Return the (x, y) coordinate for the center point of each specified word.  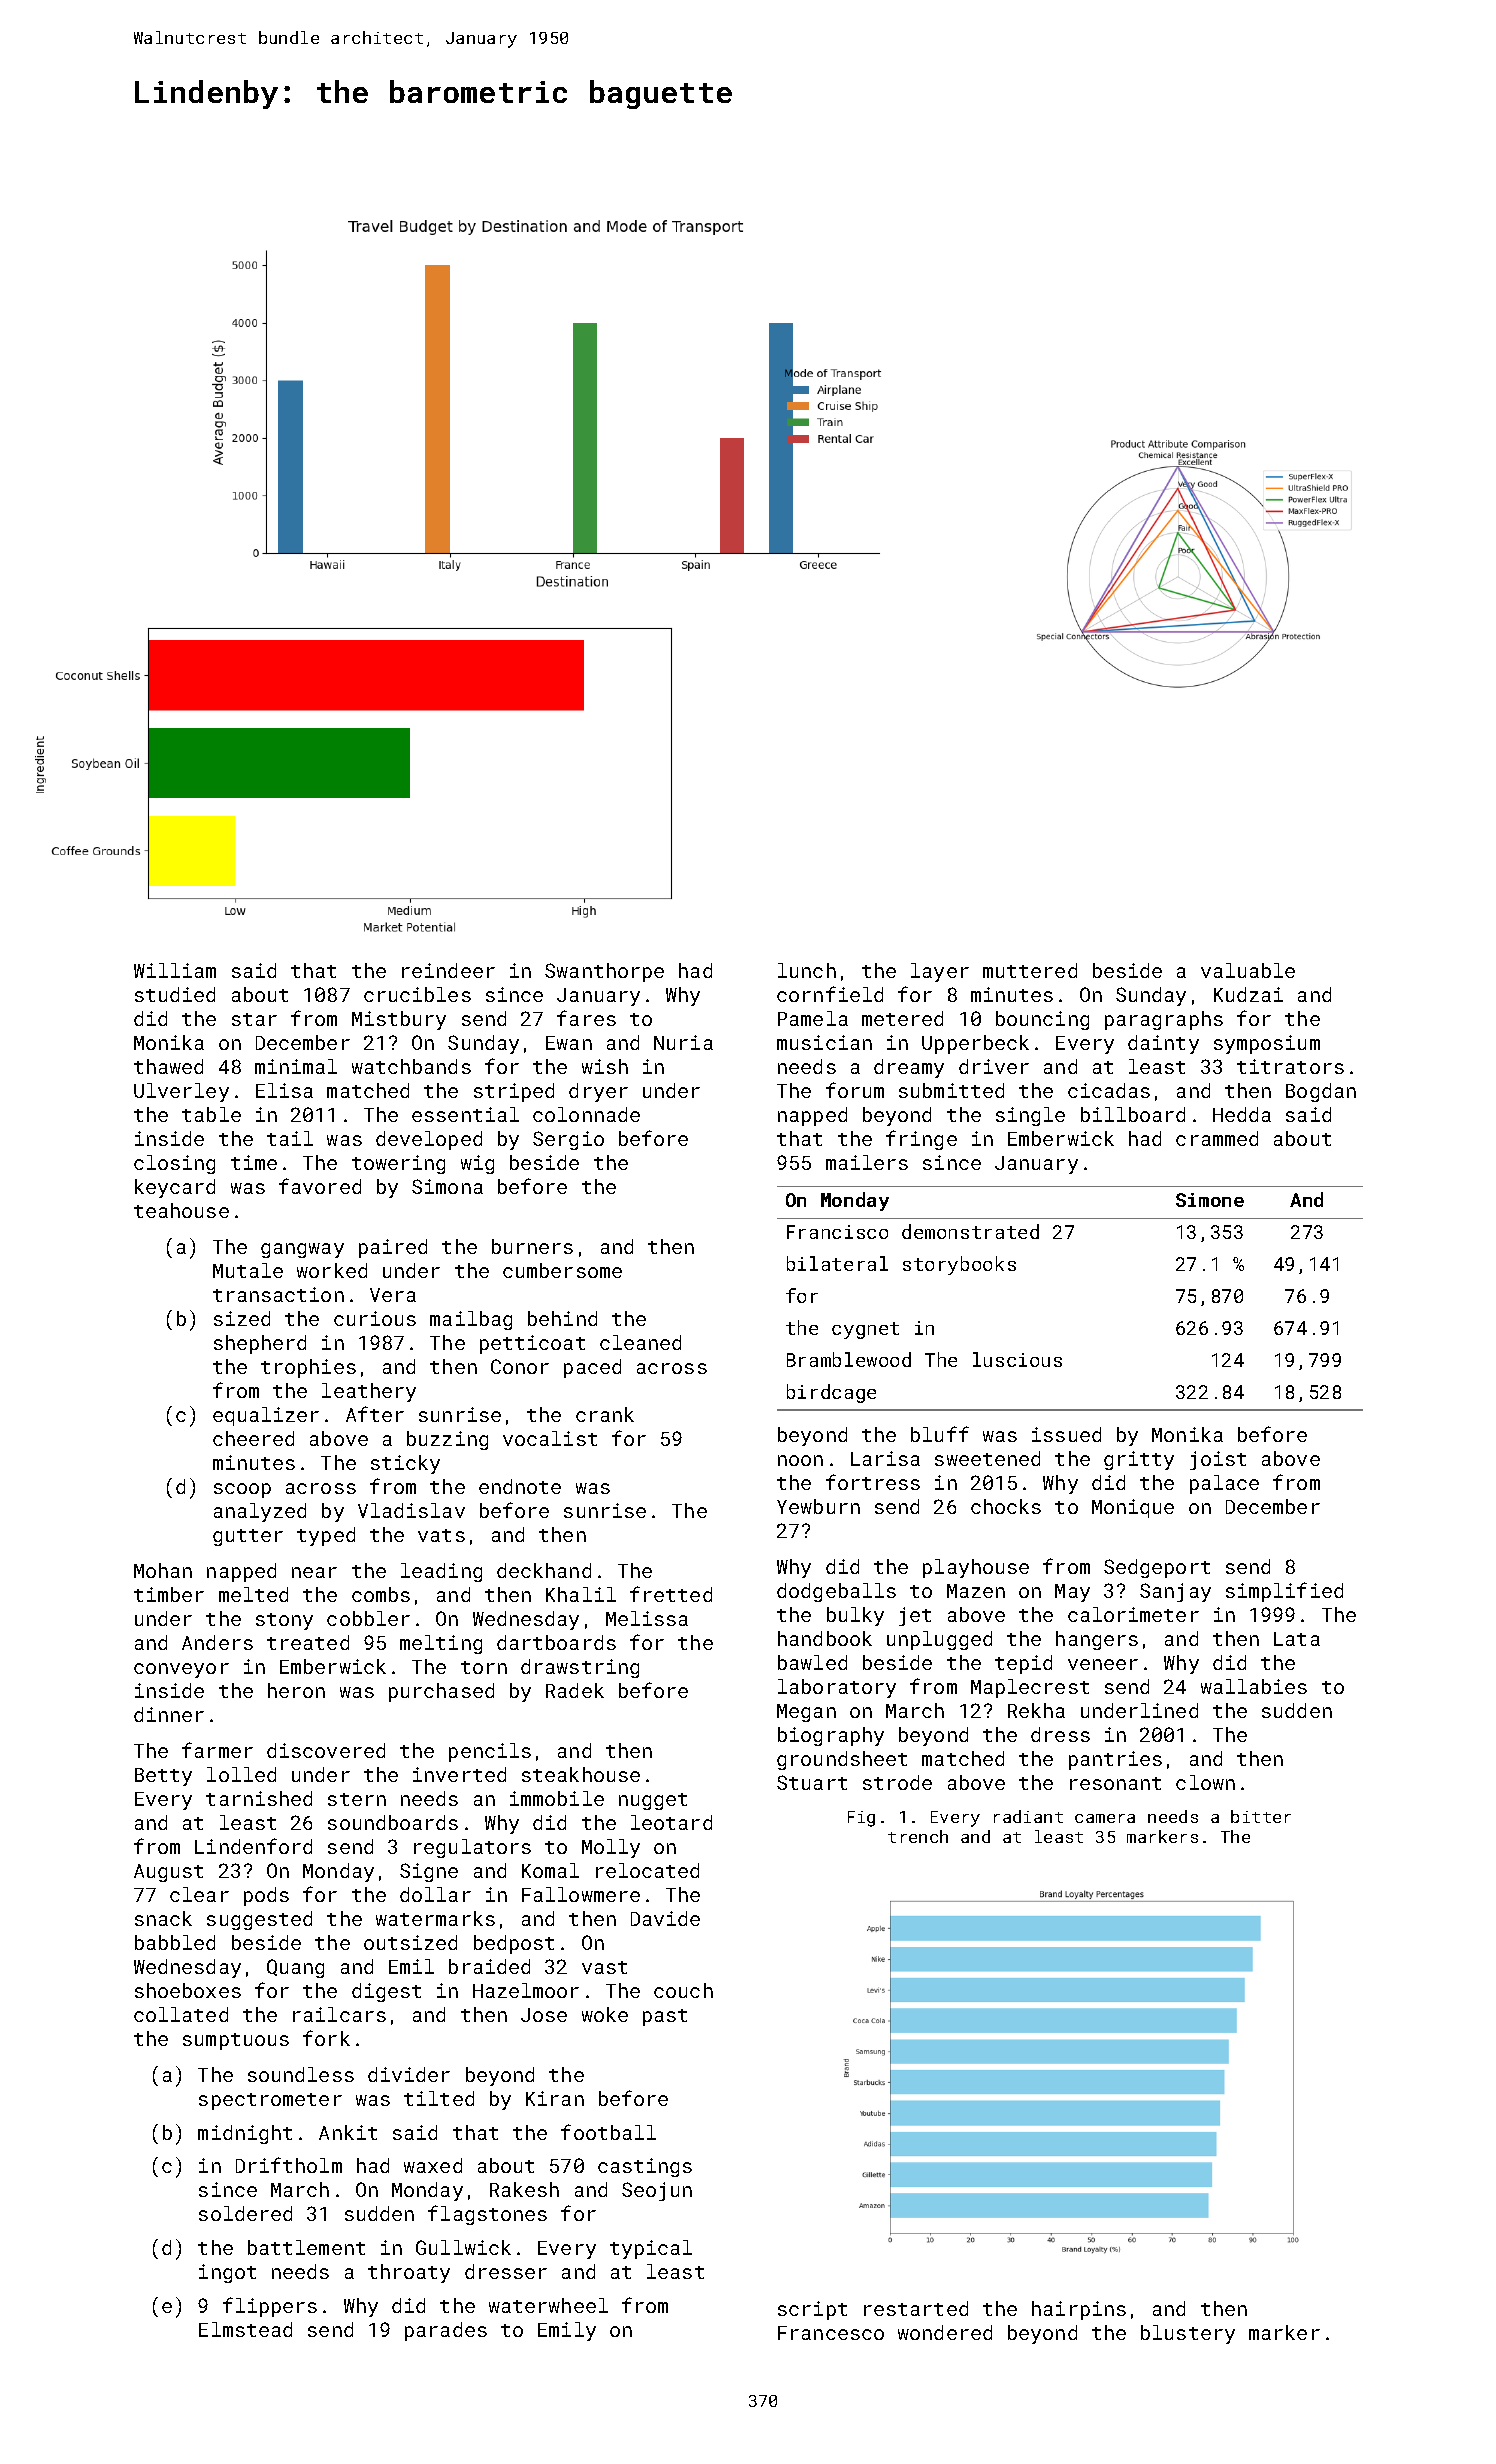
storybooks (959, 1265)
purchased (441, 1692)
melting (441, 1644)
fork (326, 2038)
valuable (1248, 970)
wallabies (1254, 1686)
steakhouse (581, 1774)
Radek (575, 1690)
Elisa (284, 1090)
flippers (270, 2307)
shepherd (260, 1344)
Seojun (657, 2191)
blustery (1188, 2334)
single (1030, 1116)
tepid (1023, 1664)
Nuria (683, 1042)
